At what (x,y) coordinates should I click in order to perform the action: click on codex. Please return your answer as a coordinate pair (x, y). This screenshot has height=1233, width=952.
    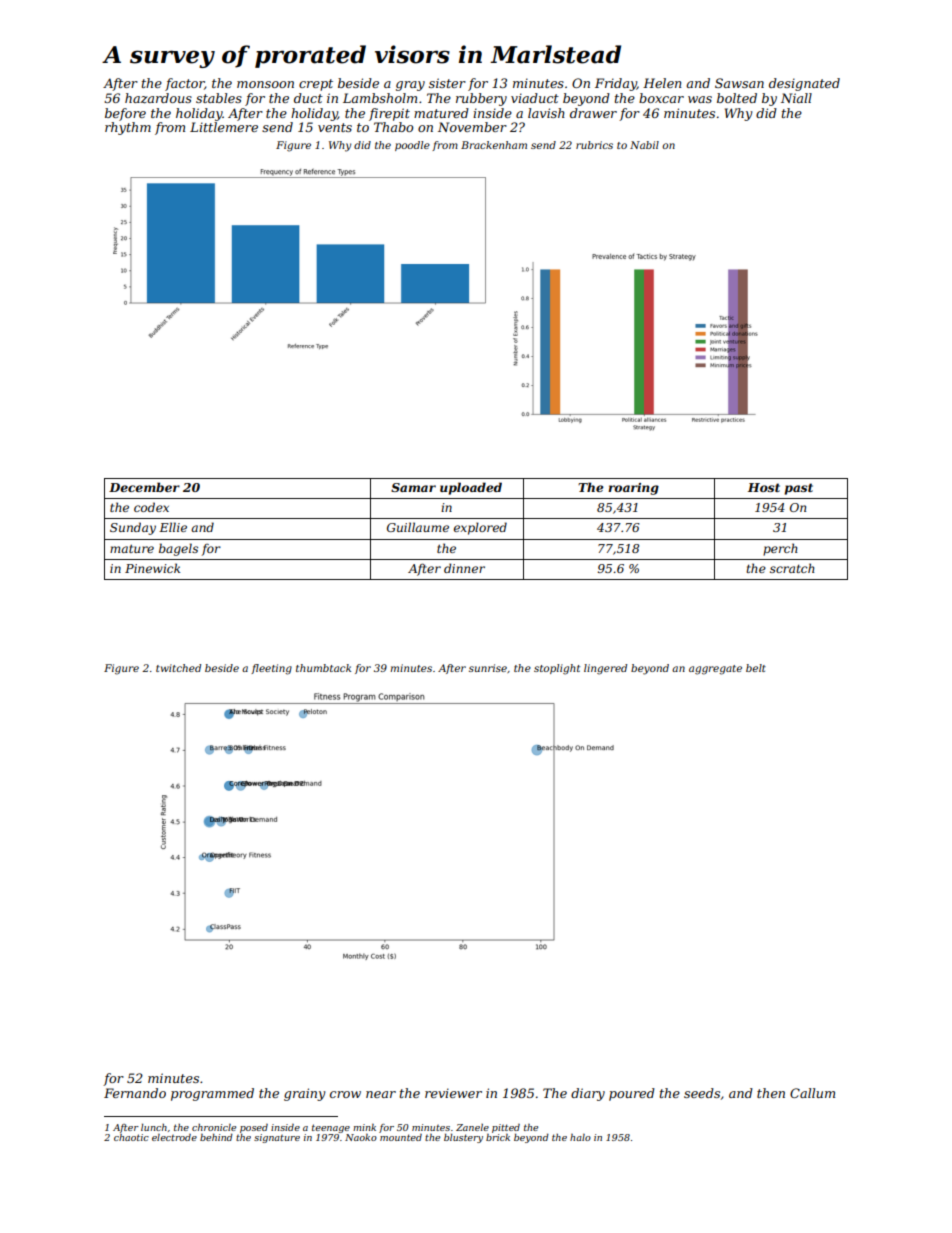
    Looking at the image, I should click on (151, 507).
